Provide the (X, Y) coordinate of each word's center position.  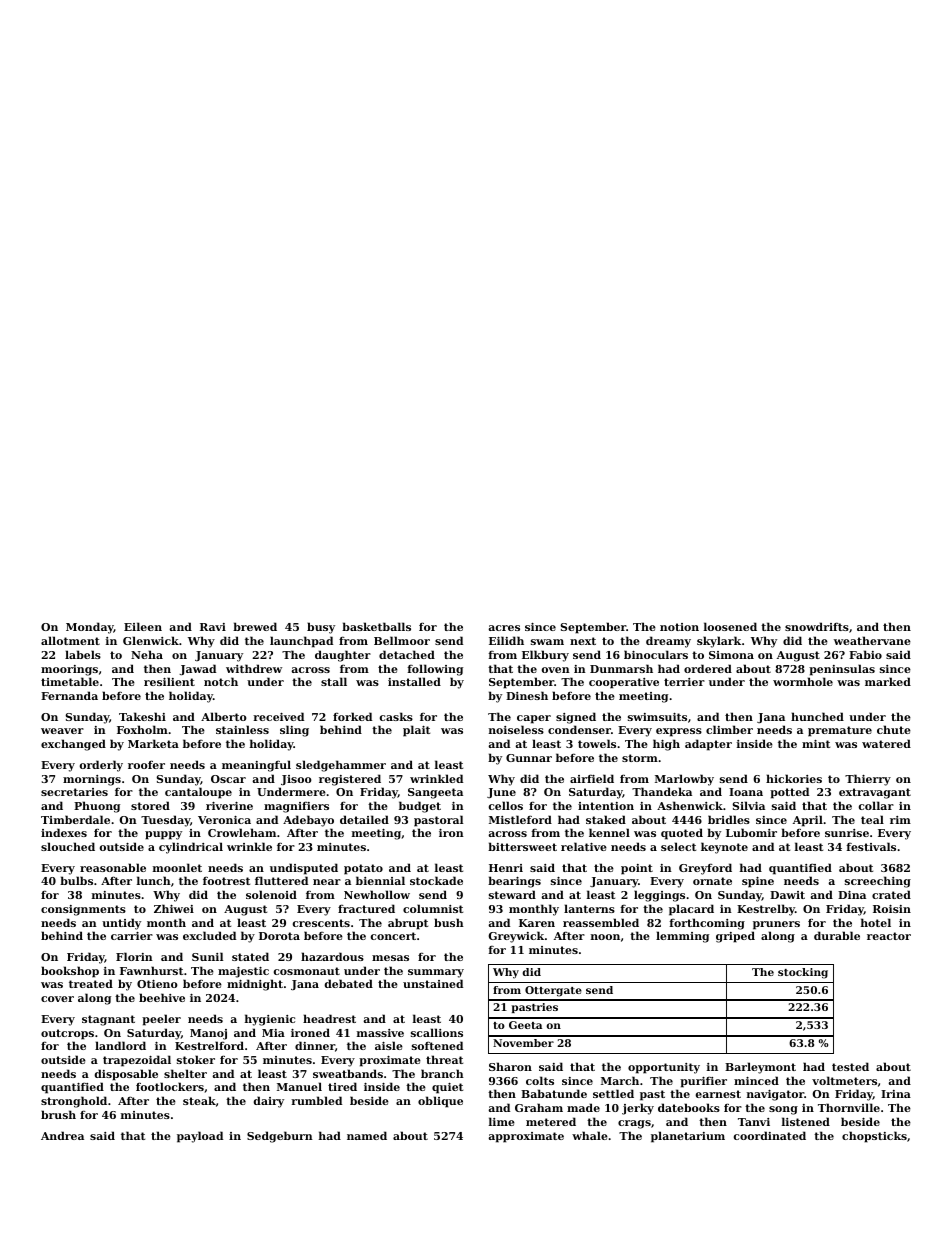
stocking (803, 973)
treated (91, 983)
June (501, 793)
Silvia (749, 805)
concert (393, 936)
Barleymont (760, 1068)
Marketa (153, 743)
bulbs (76, 880)
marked (888, 681)
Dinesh (527, 695)
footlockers (170, 1086)
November (523, 1043)
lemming (682, 937)
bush (449, 922)
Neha (147, 654)
